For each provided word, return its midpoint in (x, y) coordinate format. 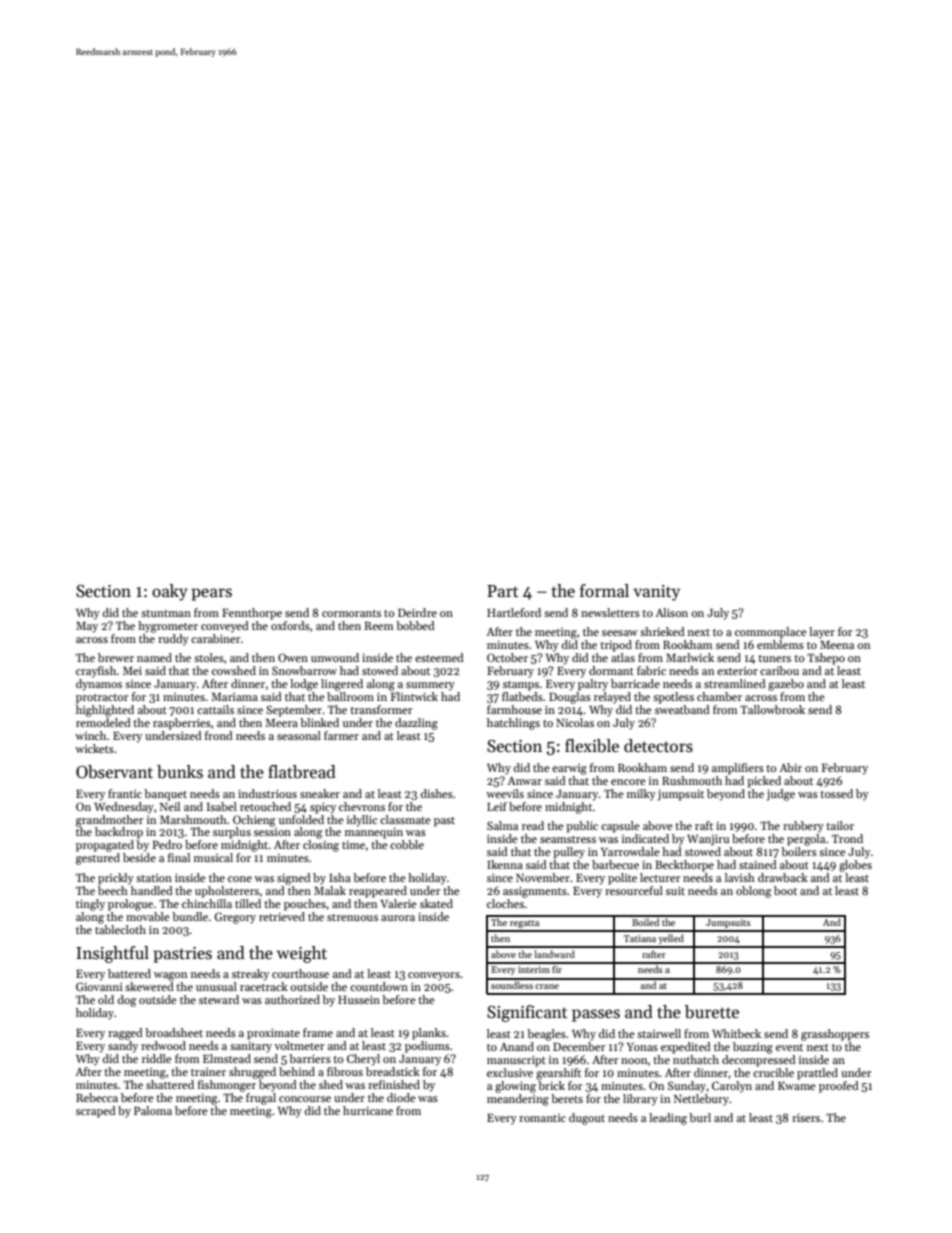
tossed (836, 793)
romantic (542, 1118)
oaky (170, 592)
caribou (779, 670)
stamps (521, 686)
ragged (125, 1034)
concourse (305, 1099)
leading (668, 1119)
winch (90, 735)
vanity (656, 593)
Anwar (524, 781)
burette (712, 1012)
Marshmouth (193, 819)
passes (596, 1015)
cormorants (351, 613)
